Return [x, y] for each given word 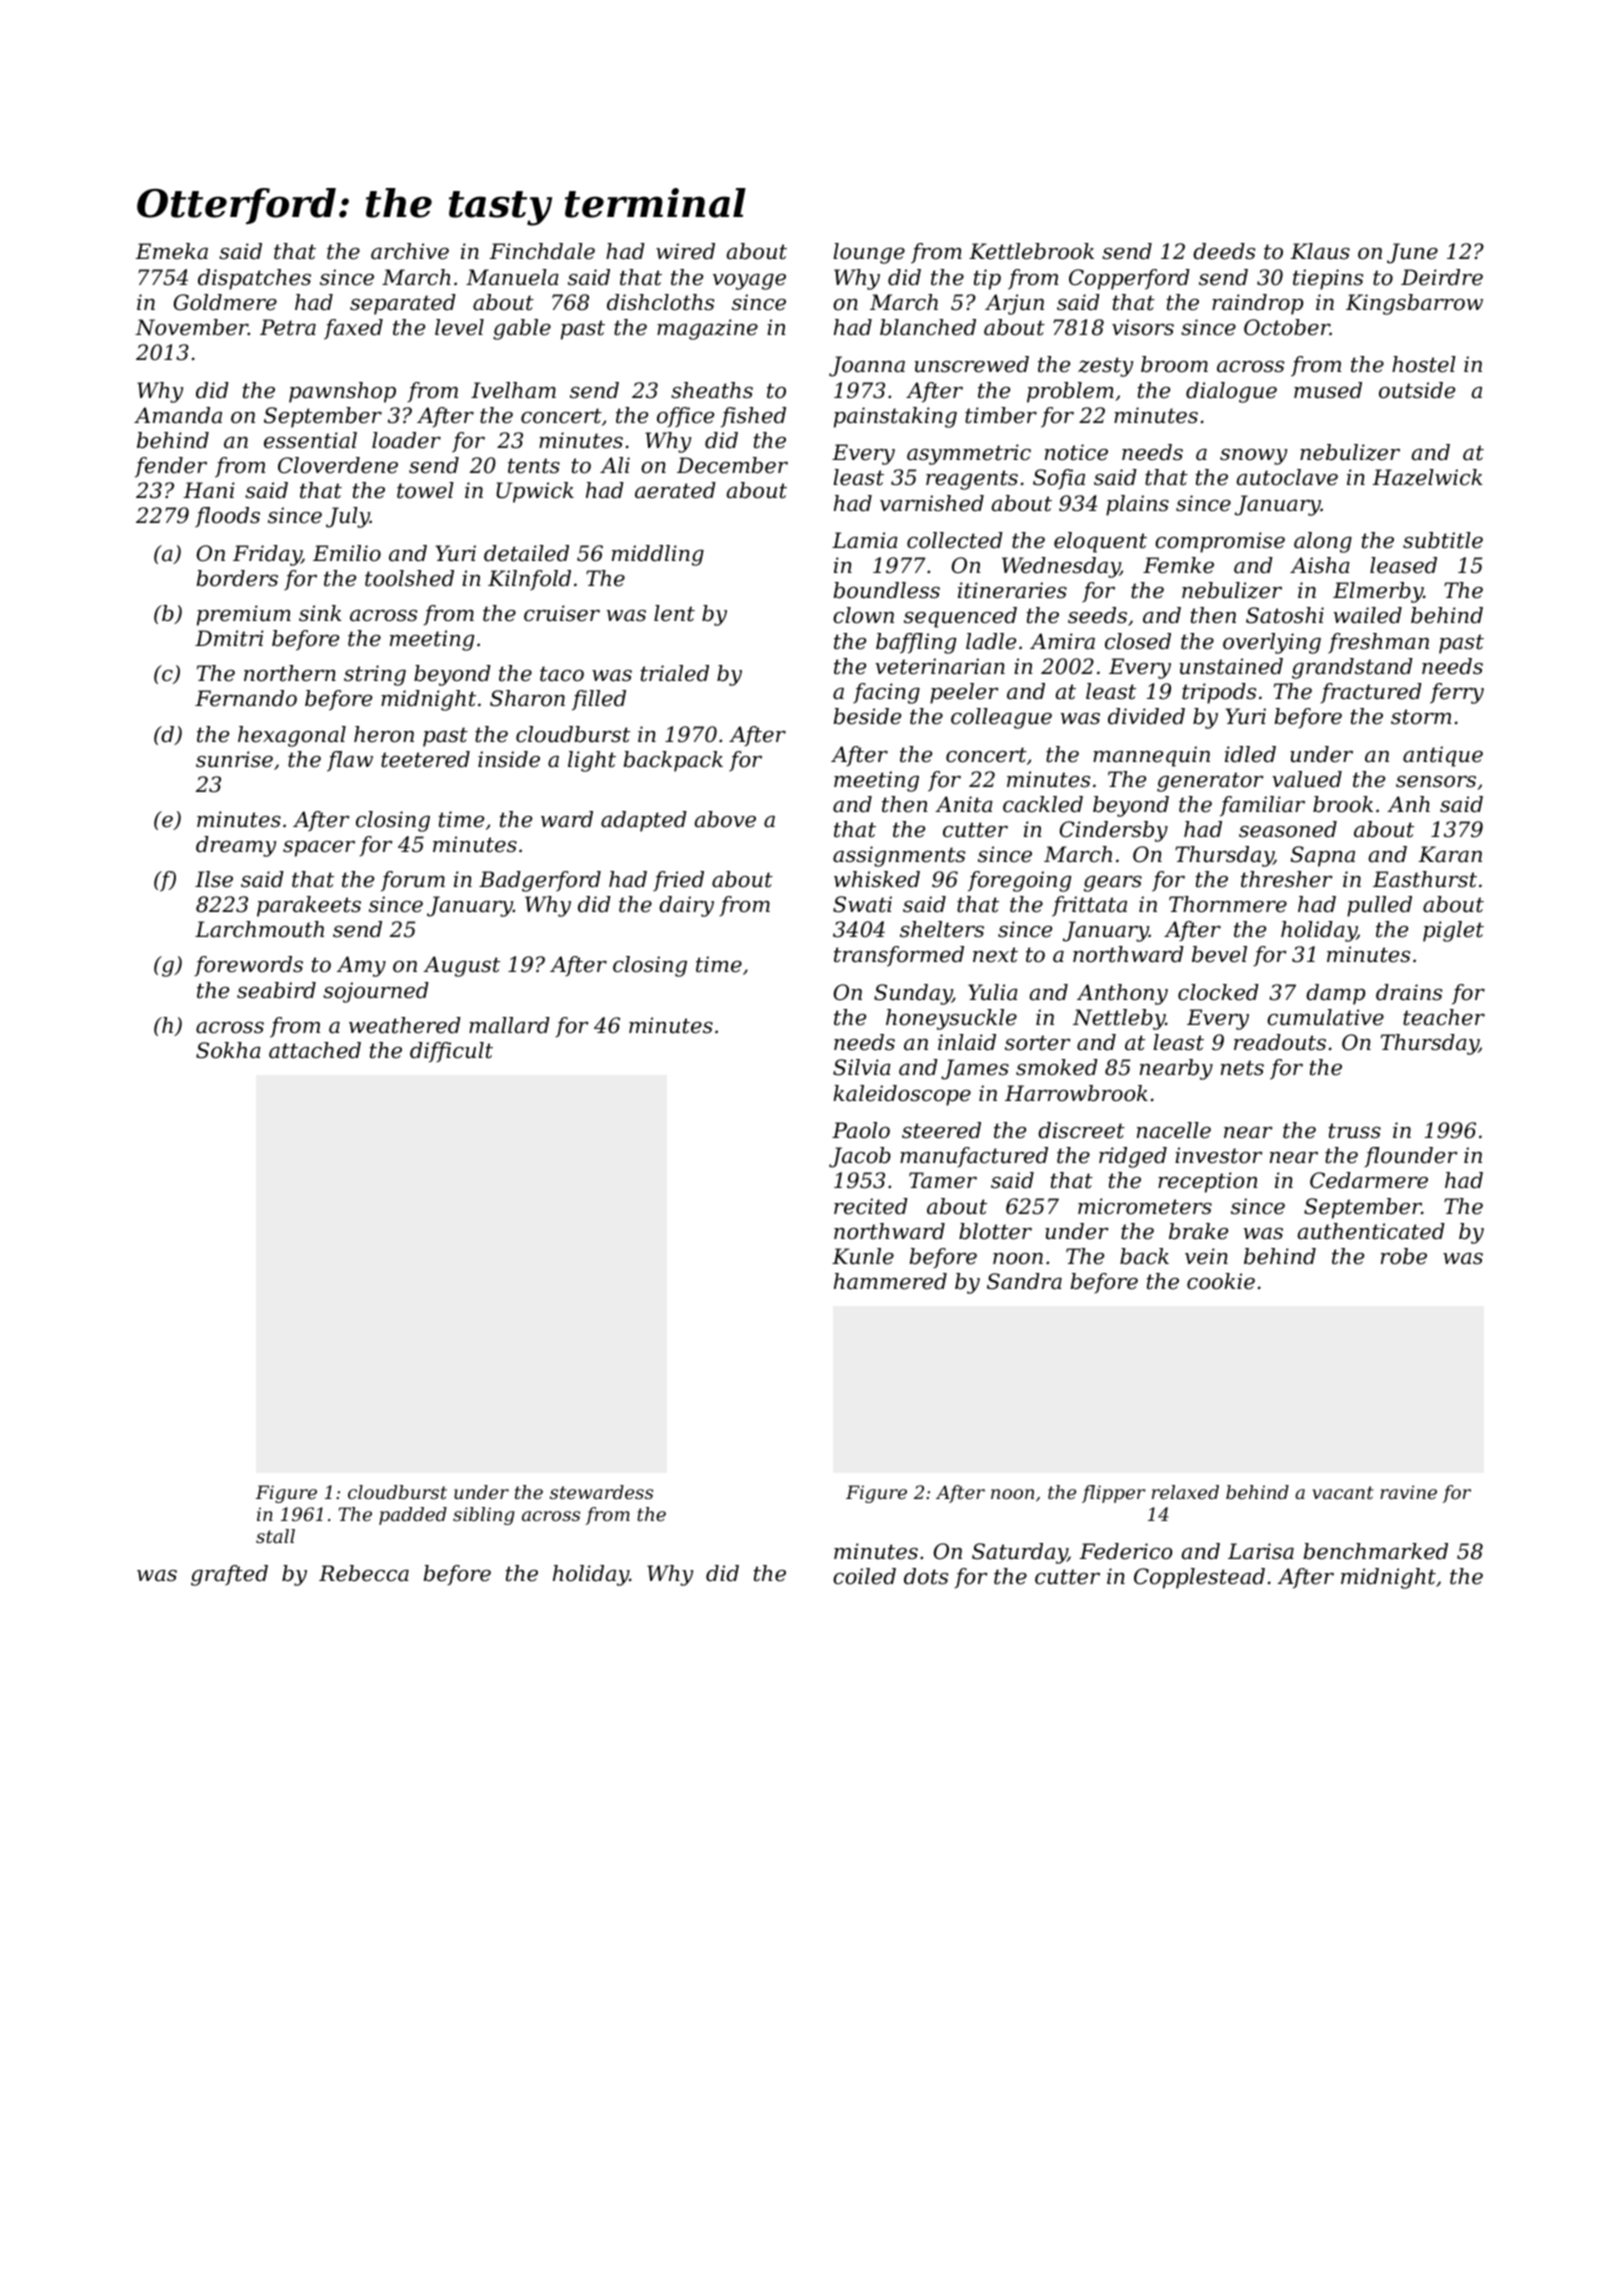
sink [320, 613]
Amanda [178, 415]
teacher [1444, 1017]
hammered [890, 1281]
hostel [1424, 364]
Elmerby [1378, 592]
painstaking [895, 417]
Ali [615, 465]
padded [413, 1516]
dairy [686, 906]
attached [315, 1050]
